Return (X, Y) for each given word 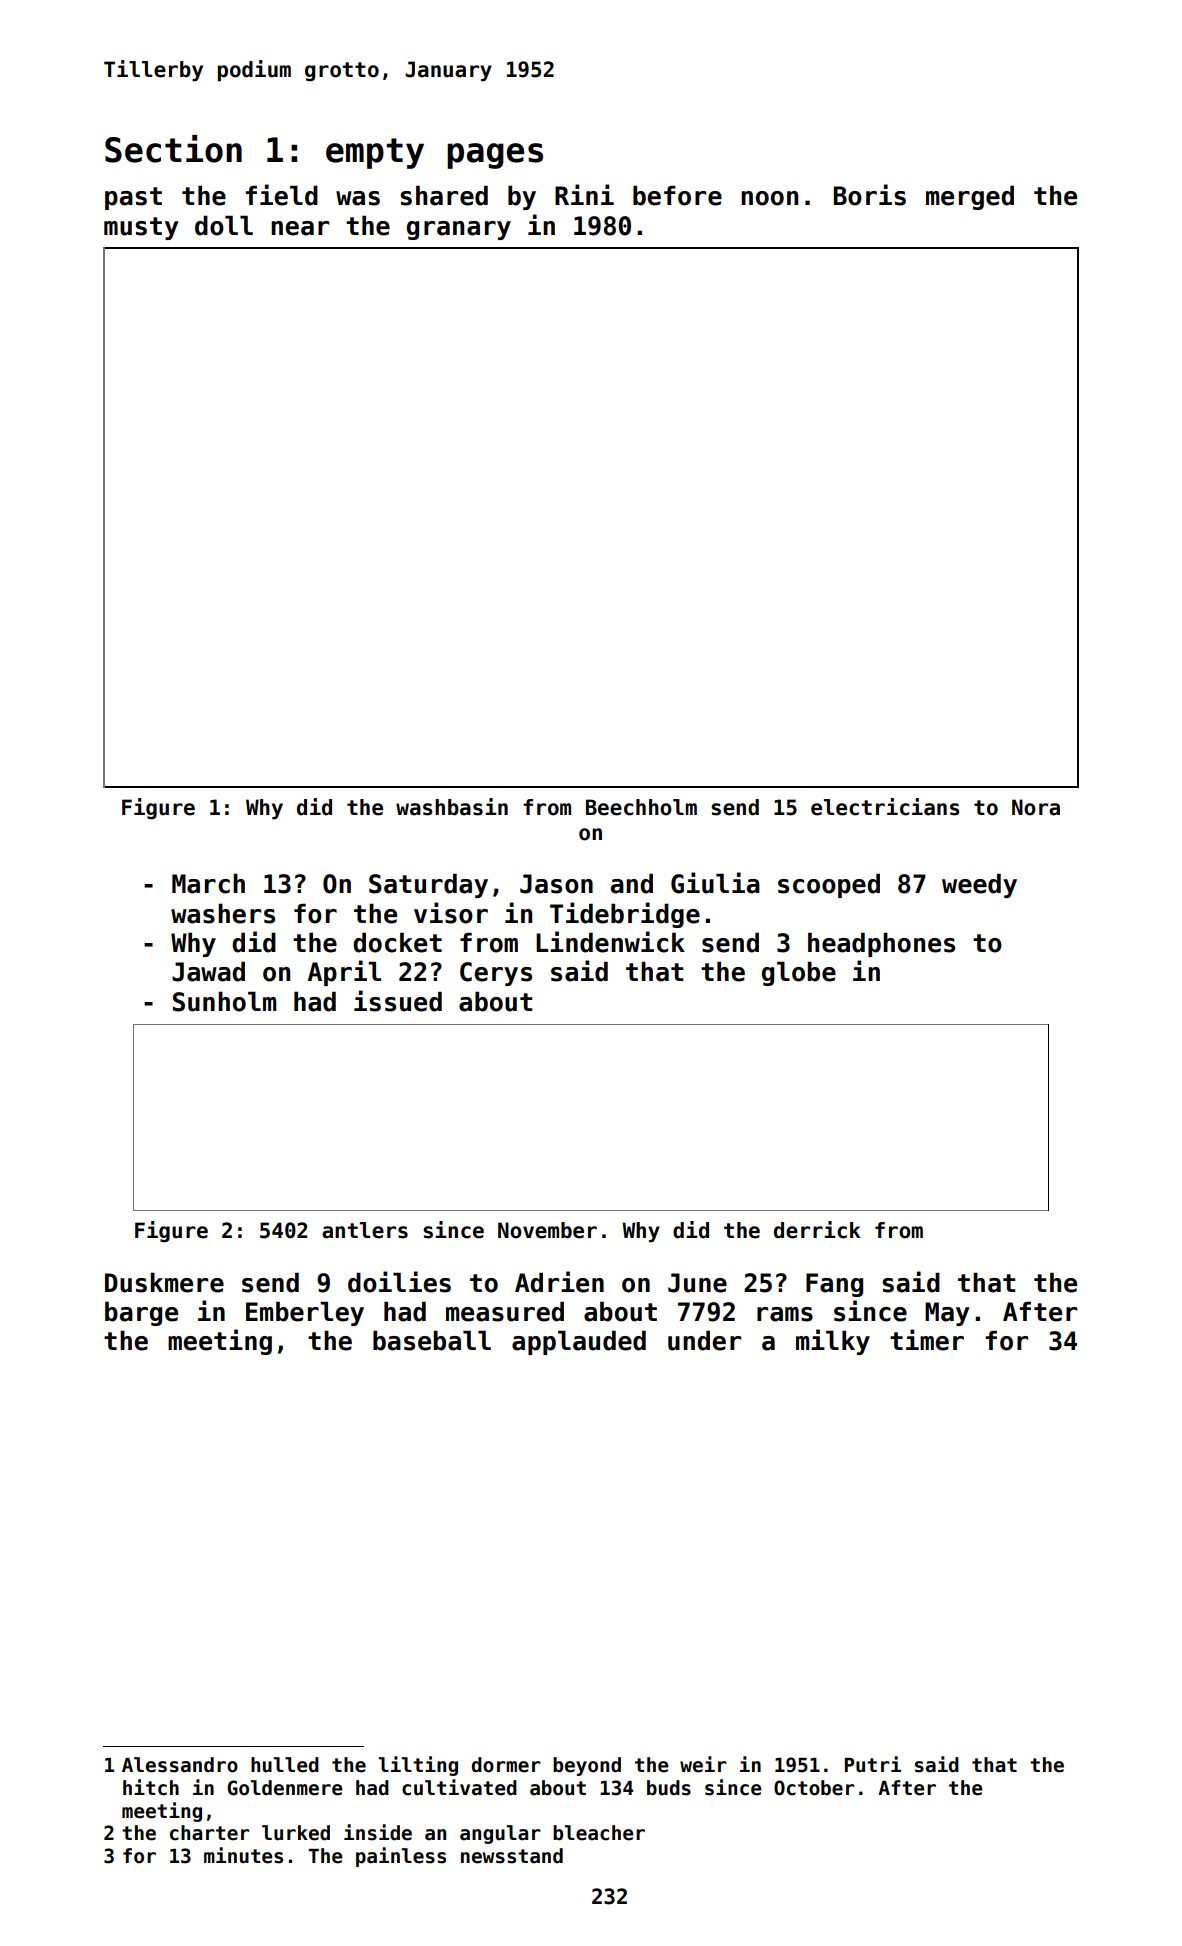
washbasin (452, 807)
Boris (870, 195)
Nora (1036, 807)
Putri (873, 1764)
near (300, 228)
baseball (432, 1340)
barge (141, 1313)
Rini (584, 194)
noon (769, 198)
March (208, 883)
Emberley (305, 1313)
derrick (817, 1230)
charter (210, 1833)
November (547, 1230)
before (677, 195)
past (133, 198)
